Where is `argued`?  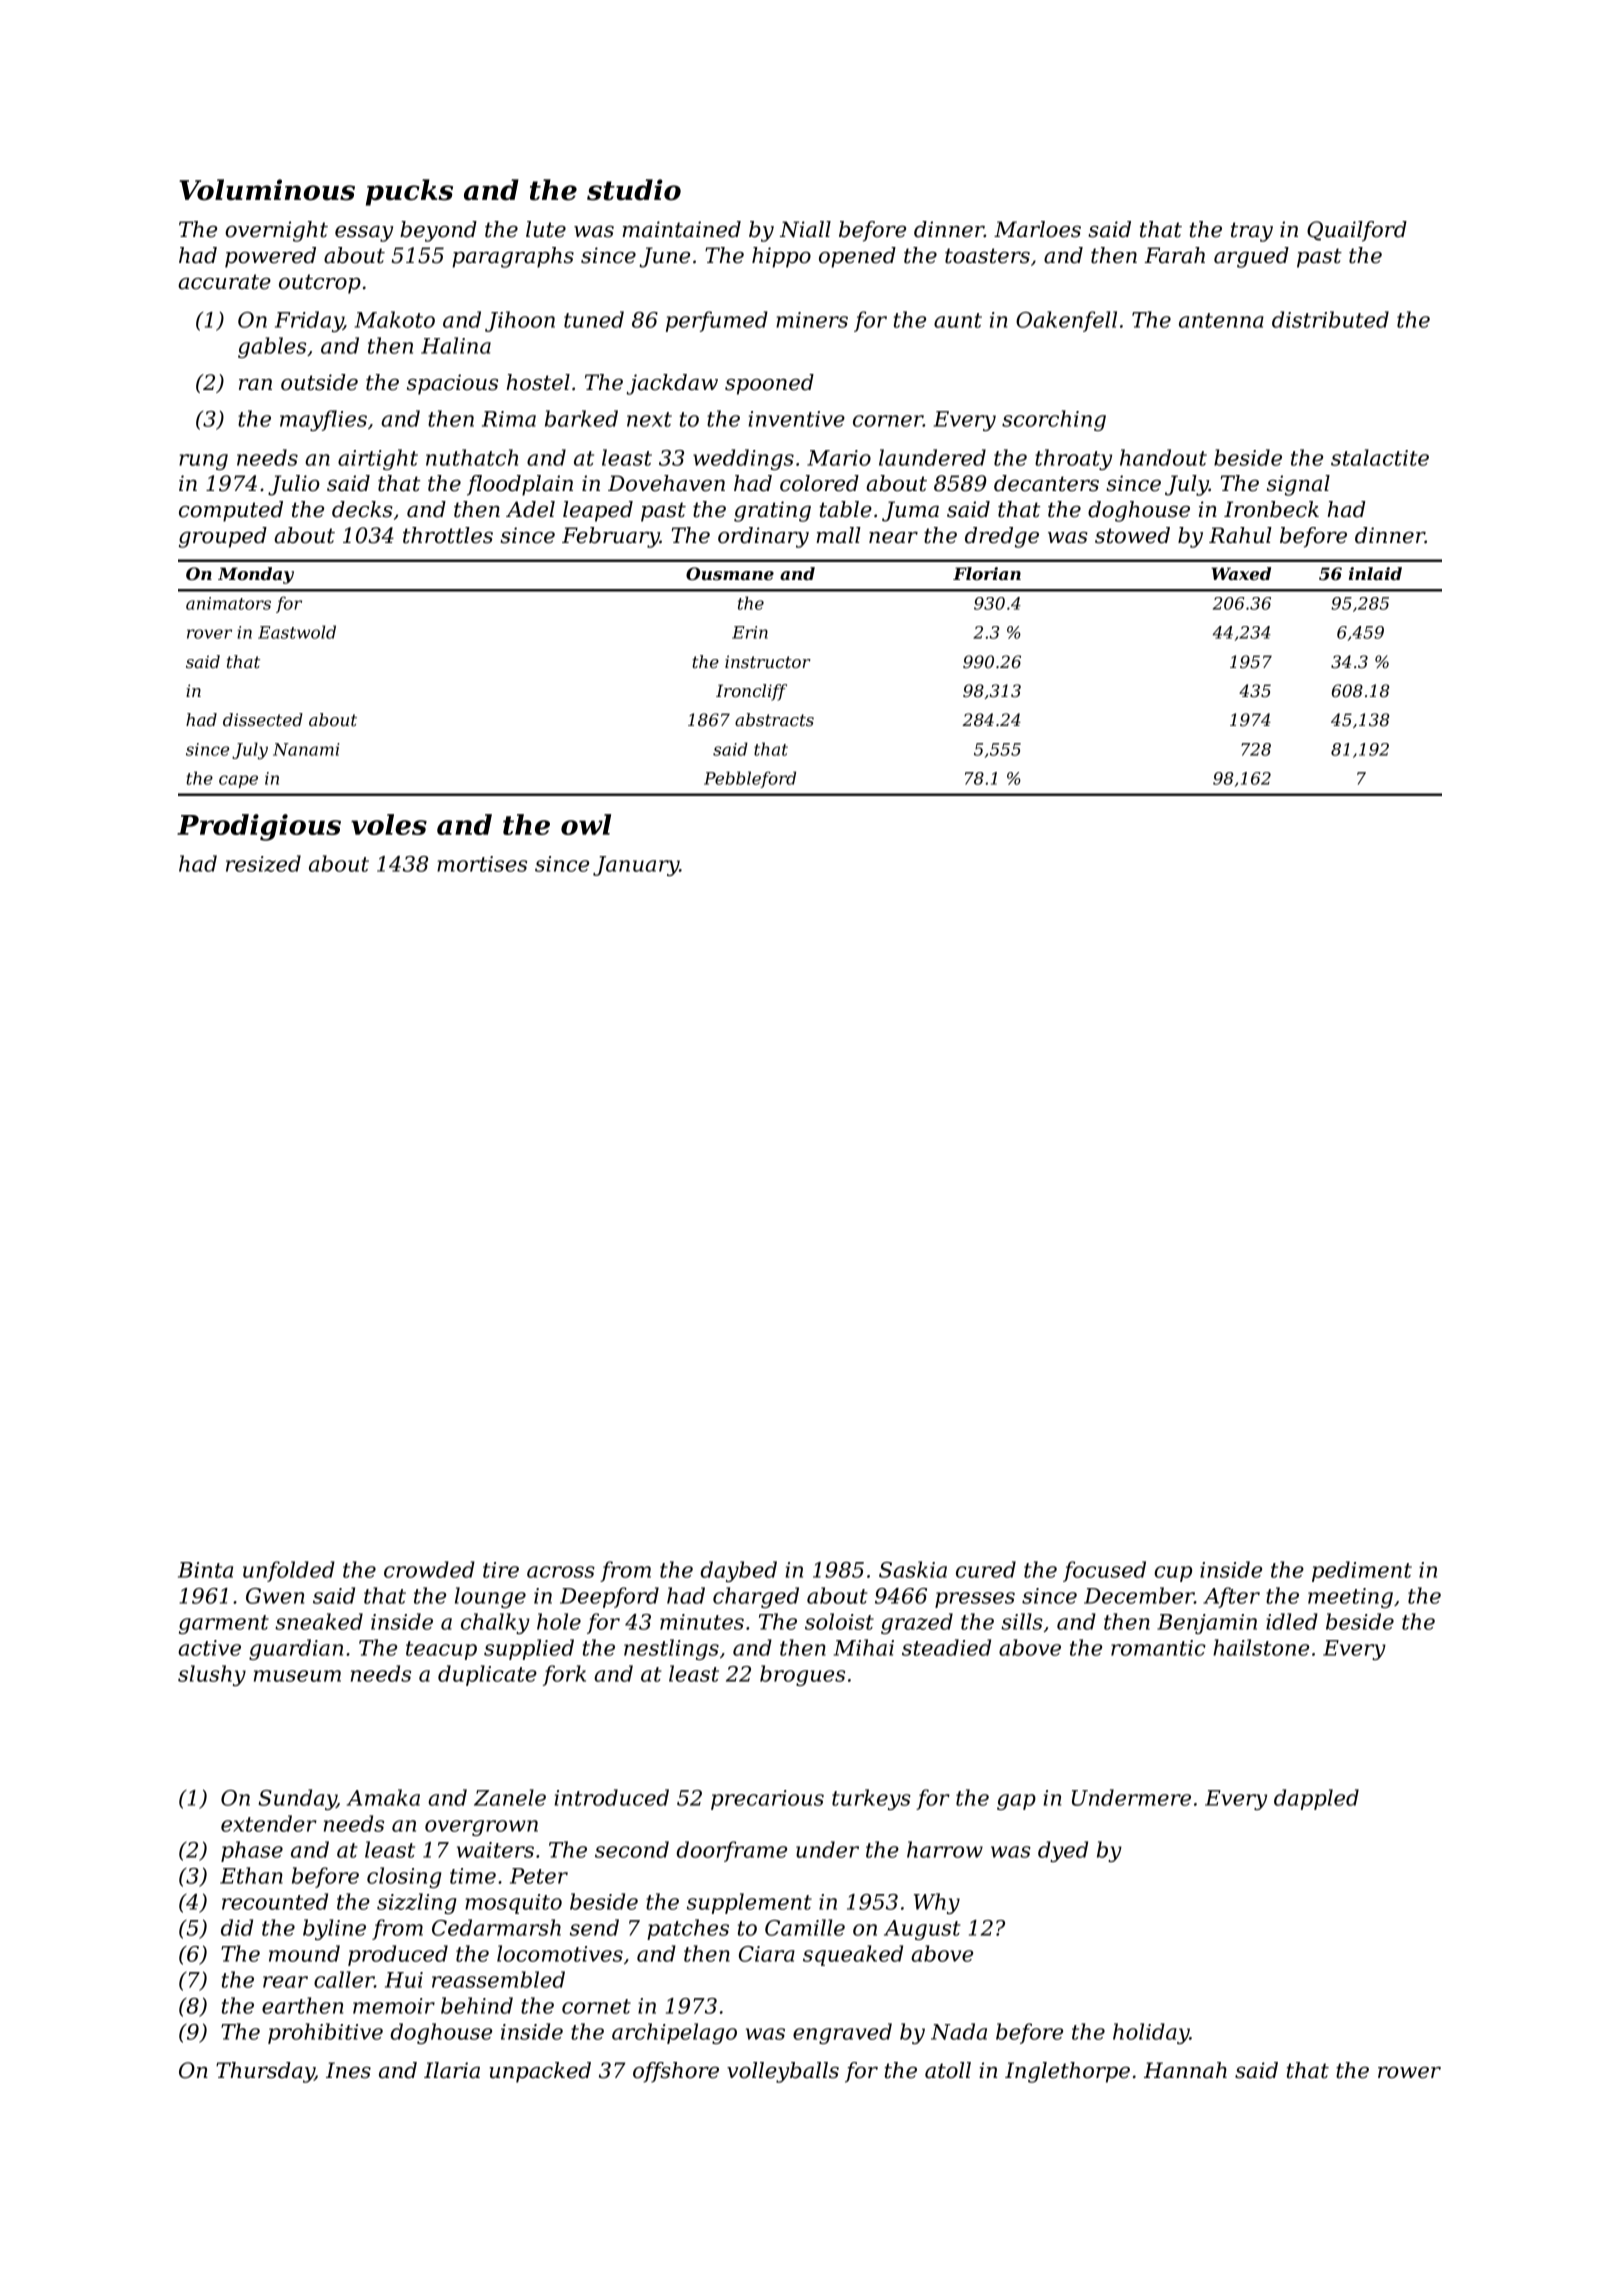
argued is located at coordinates (1251, 257).
